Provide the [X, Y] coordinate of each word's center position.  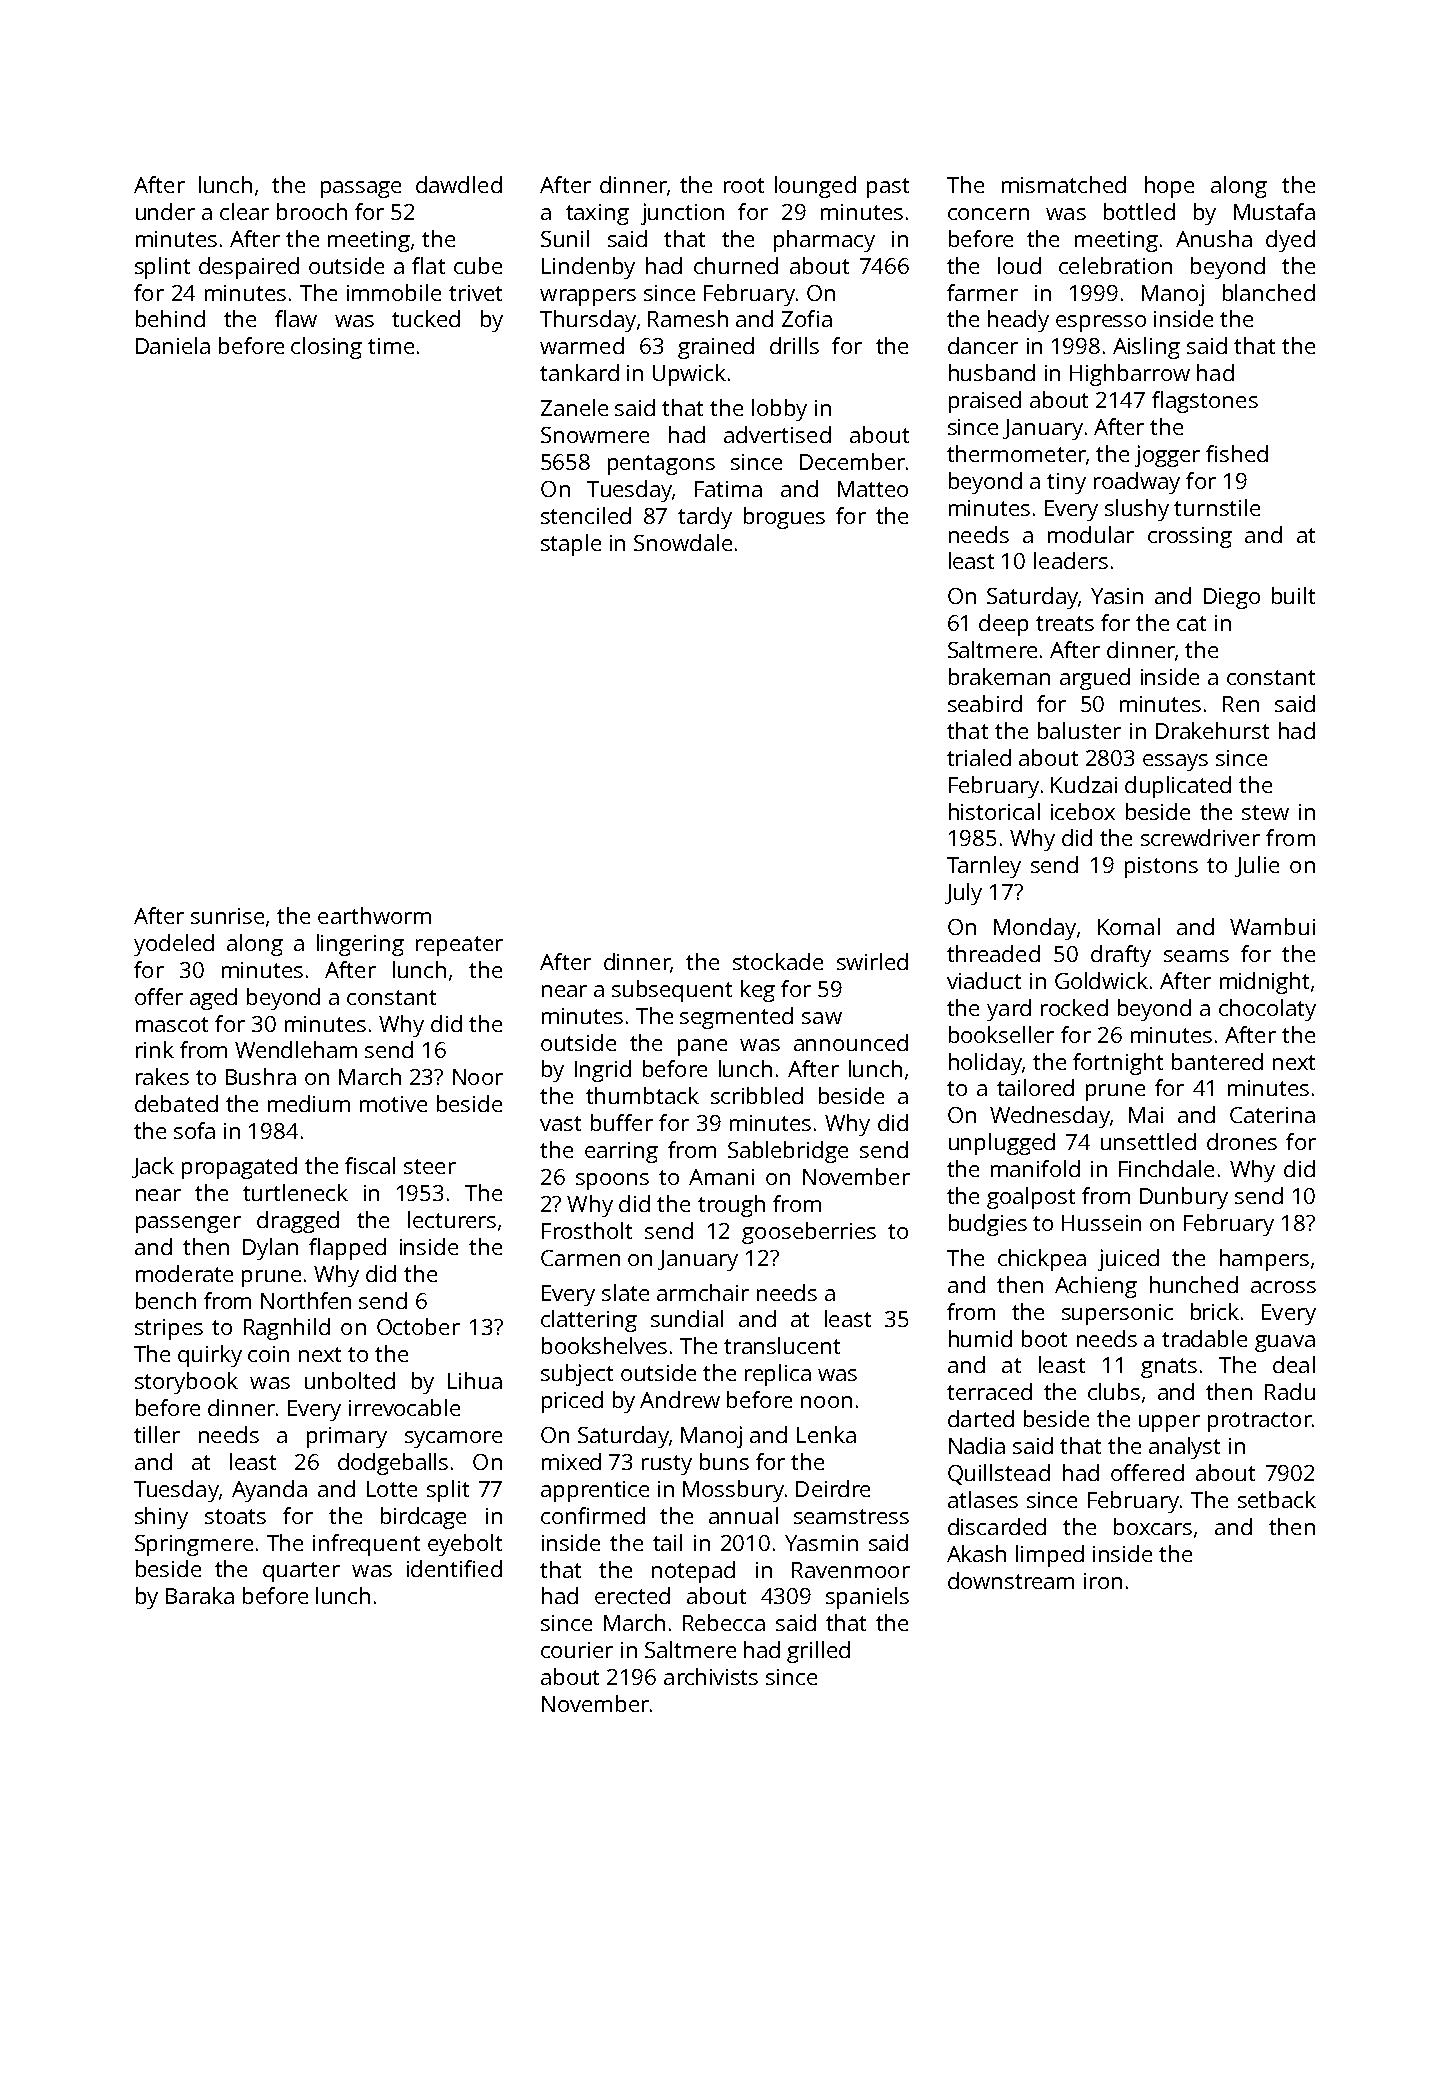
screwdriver [1200, 837]
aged [213, 999]
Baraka [200, 1595]
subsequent [672, 991]
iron [1103, 1581]
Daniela [173, 345]
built [1293, 595]
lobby [779, 410]
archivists [711, 1676]
